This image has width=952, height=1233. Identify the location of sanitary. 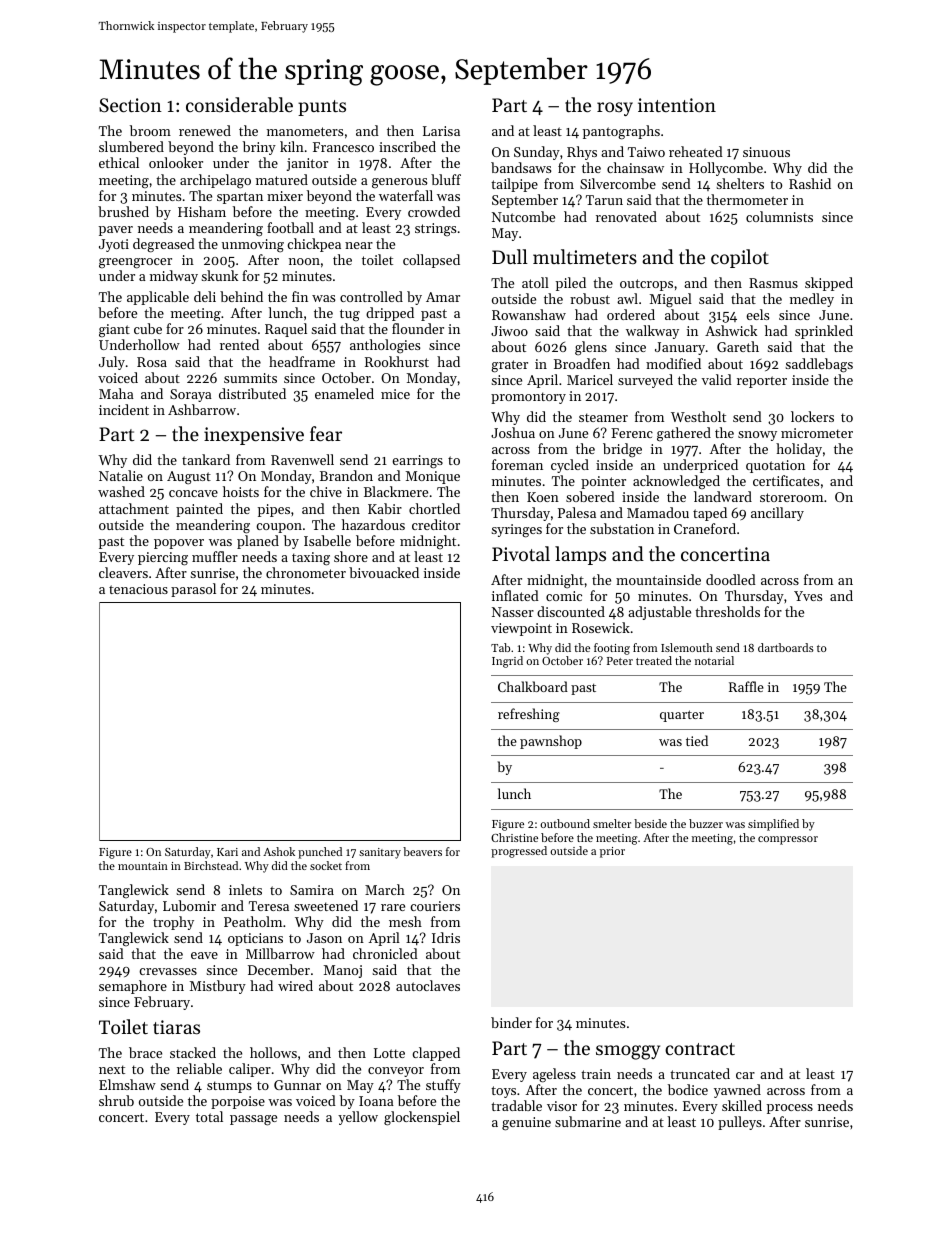
(380, 853).
